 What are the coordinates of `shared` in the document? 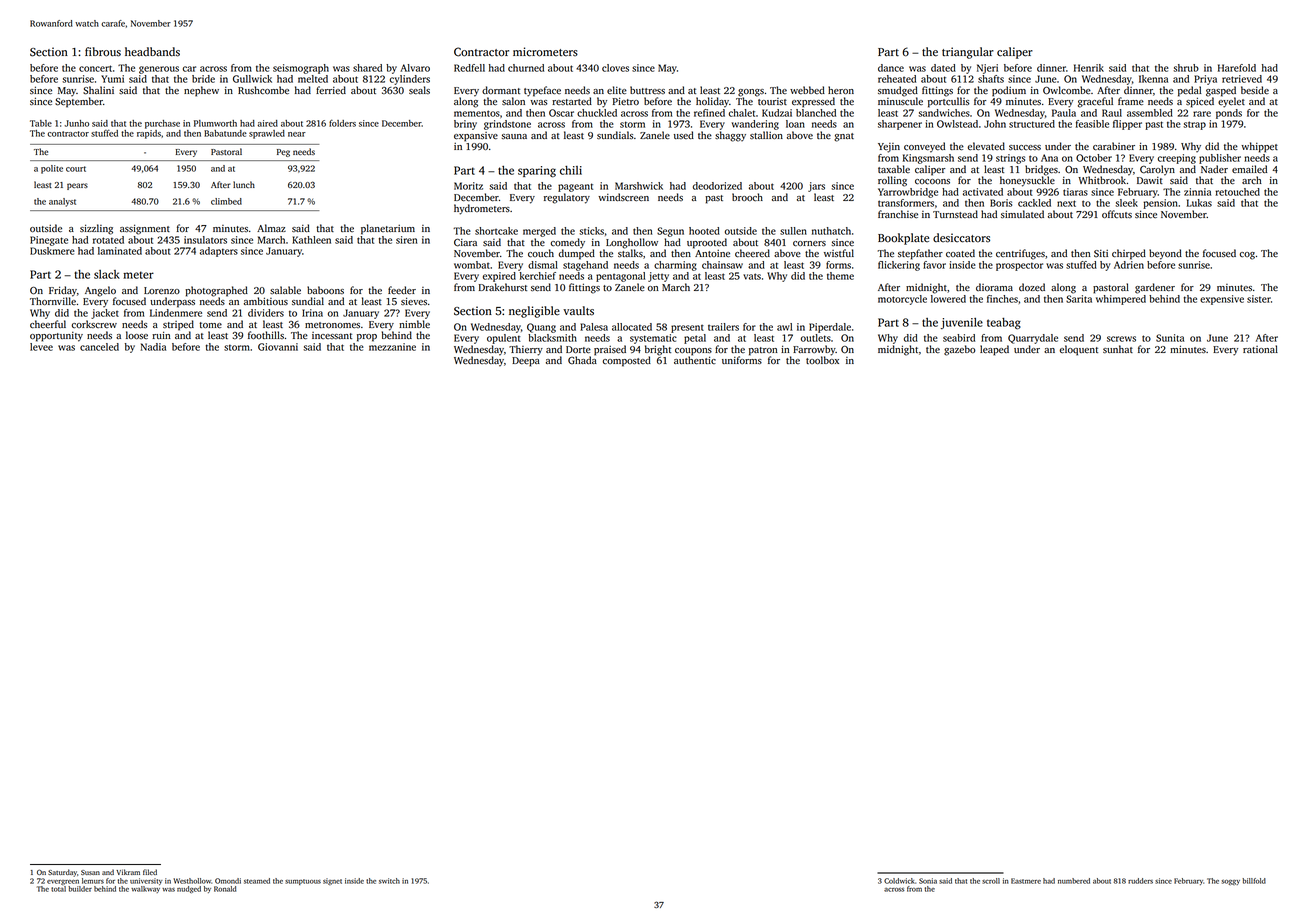 It's located at (367, 68).
